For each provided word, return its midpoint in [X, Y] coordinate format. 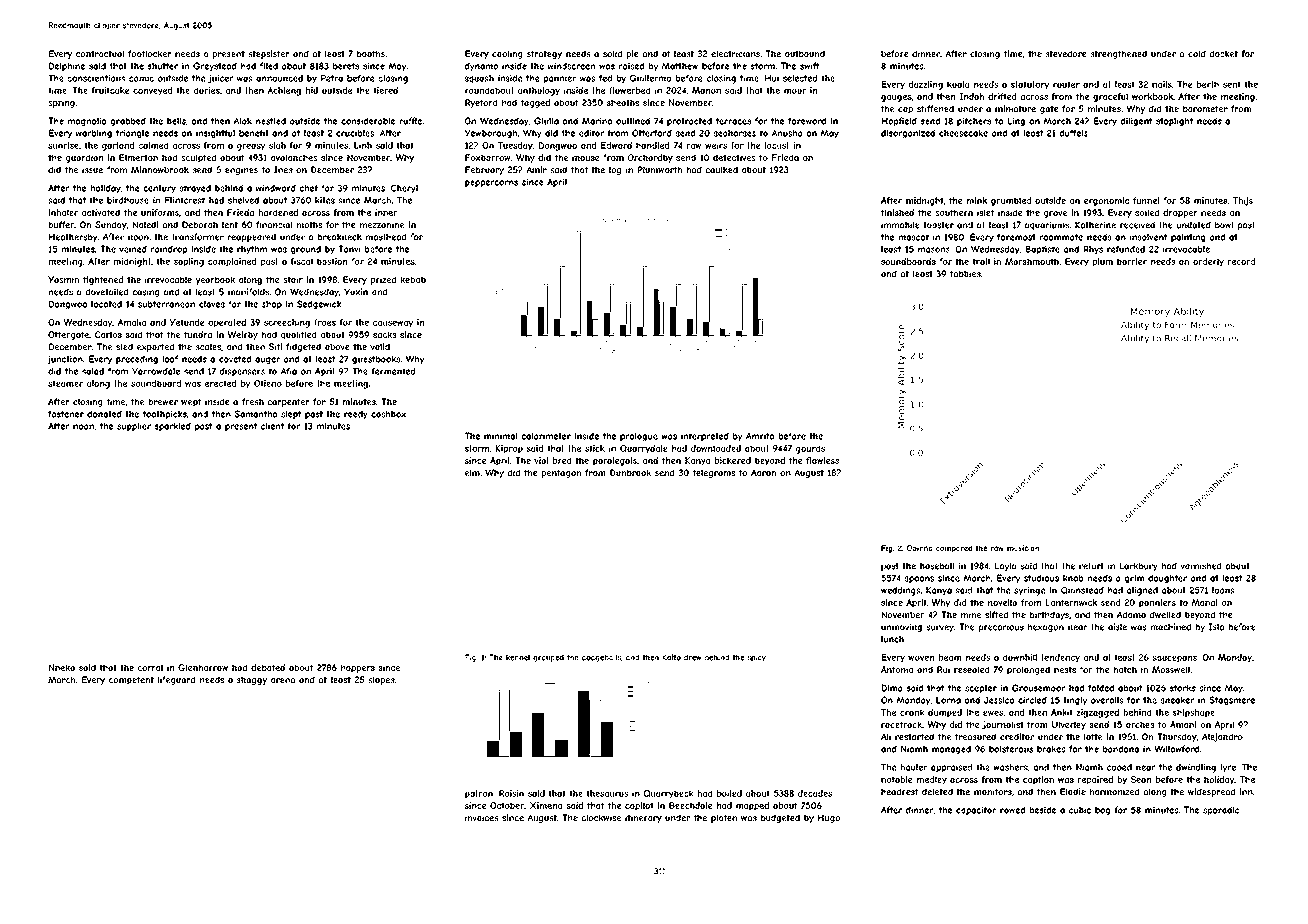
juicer [221, 79]
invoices [481, 817]
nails [1162, 84]
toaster [938, 225]
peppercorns [491, 183]
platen [724, 818]
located [106, 304]
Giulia [546, 121]
